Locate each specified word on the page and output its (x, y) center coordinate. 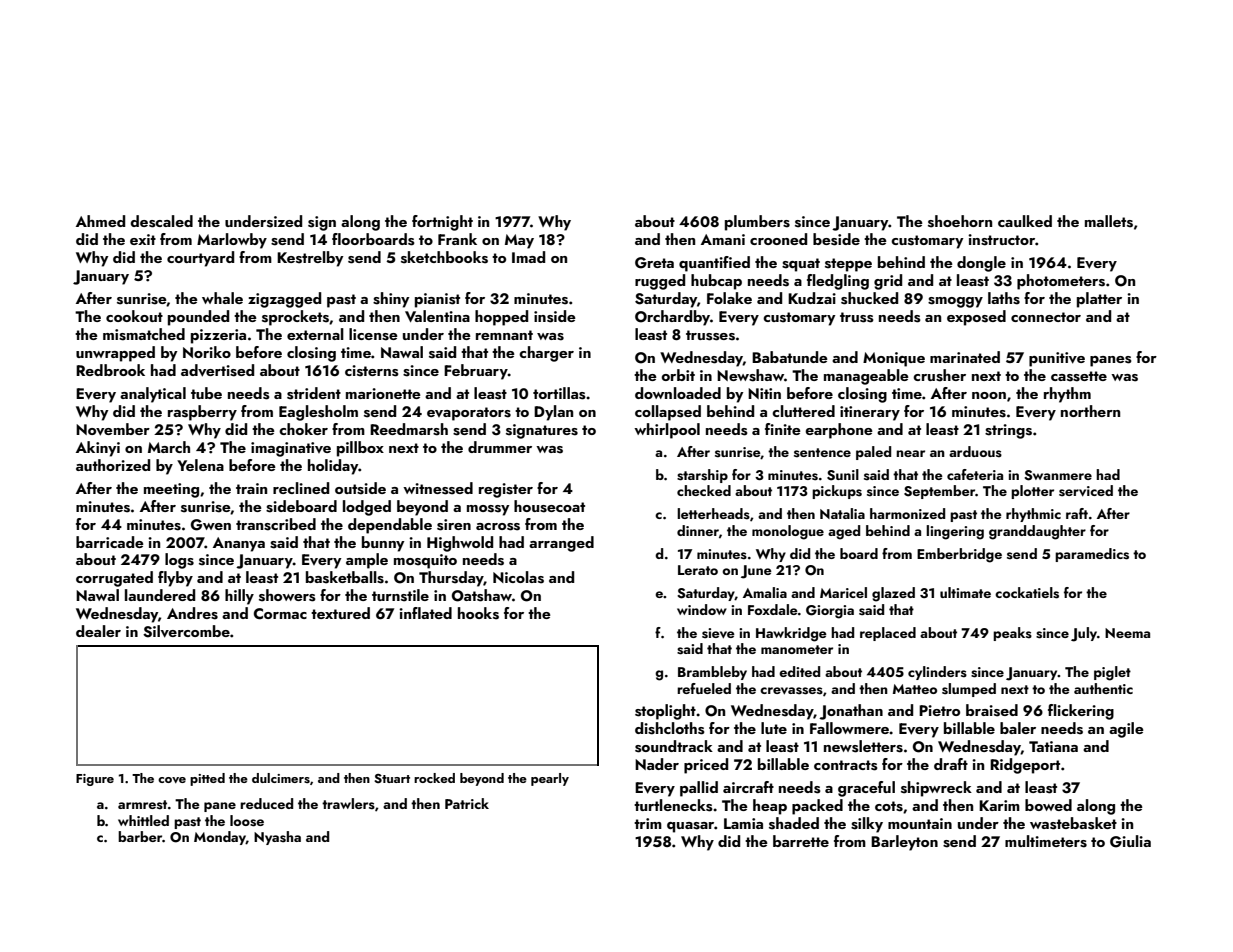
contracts (846, 765)
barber (140, 836)
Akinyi (98, 449)
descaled (161, 221)
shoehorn (960, 221)
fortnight (442, 223)
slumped (969, 690)
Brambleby (712, 673)
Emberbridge (959, 555)
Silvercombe (186, 631)
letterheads (713, 514)
